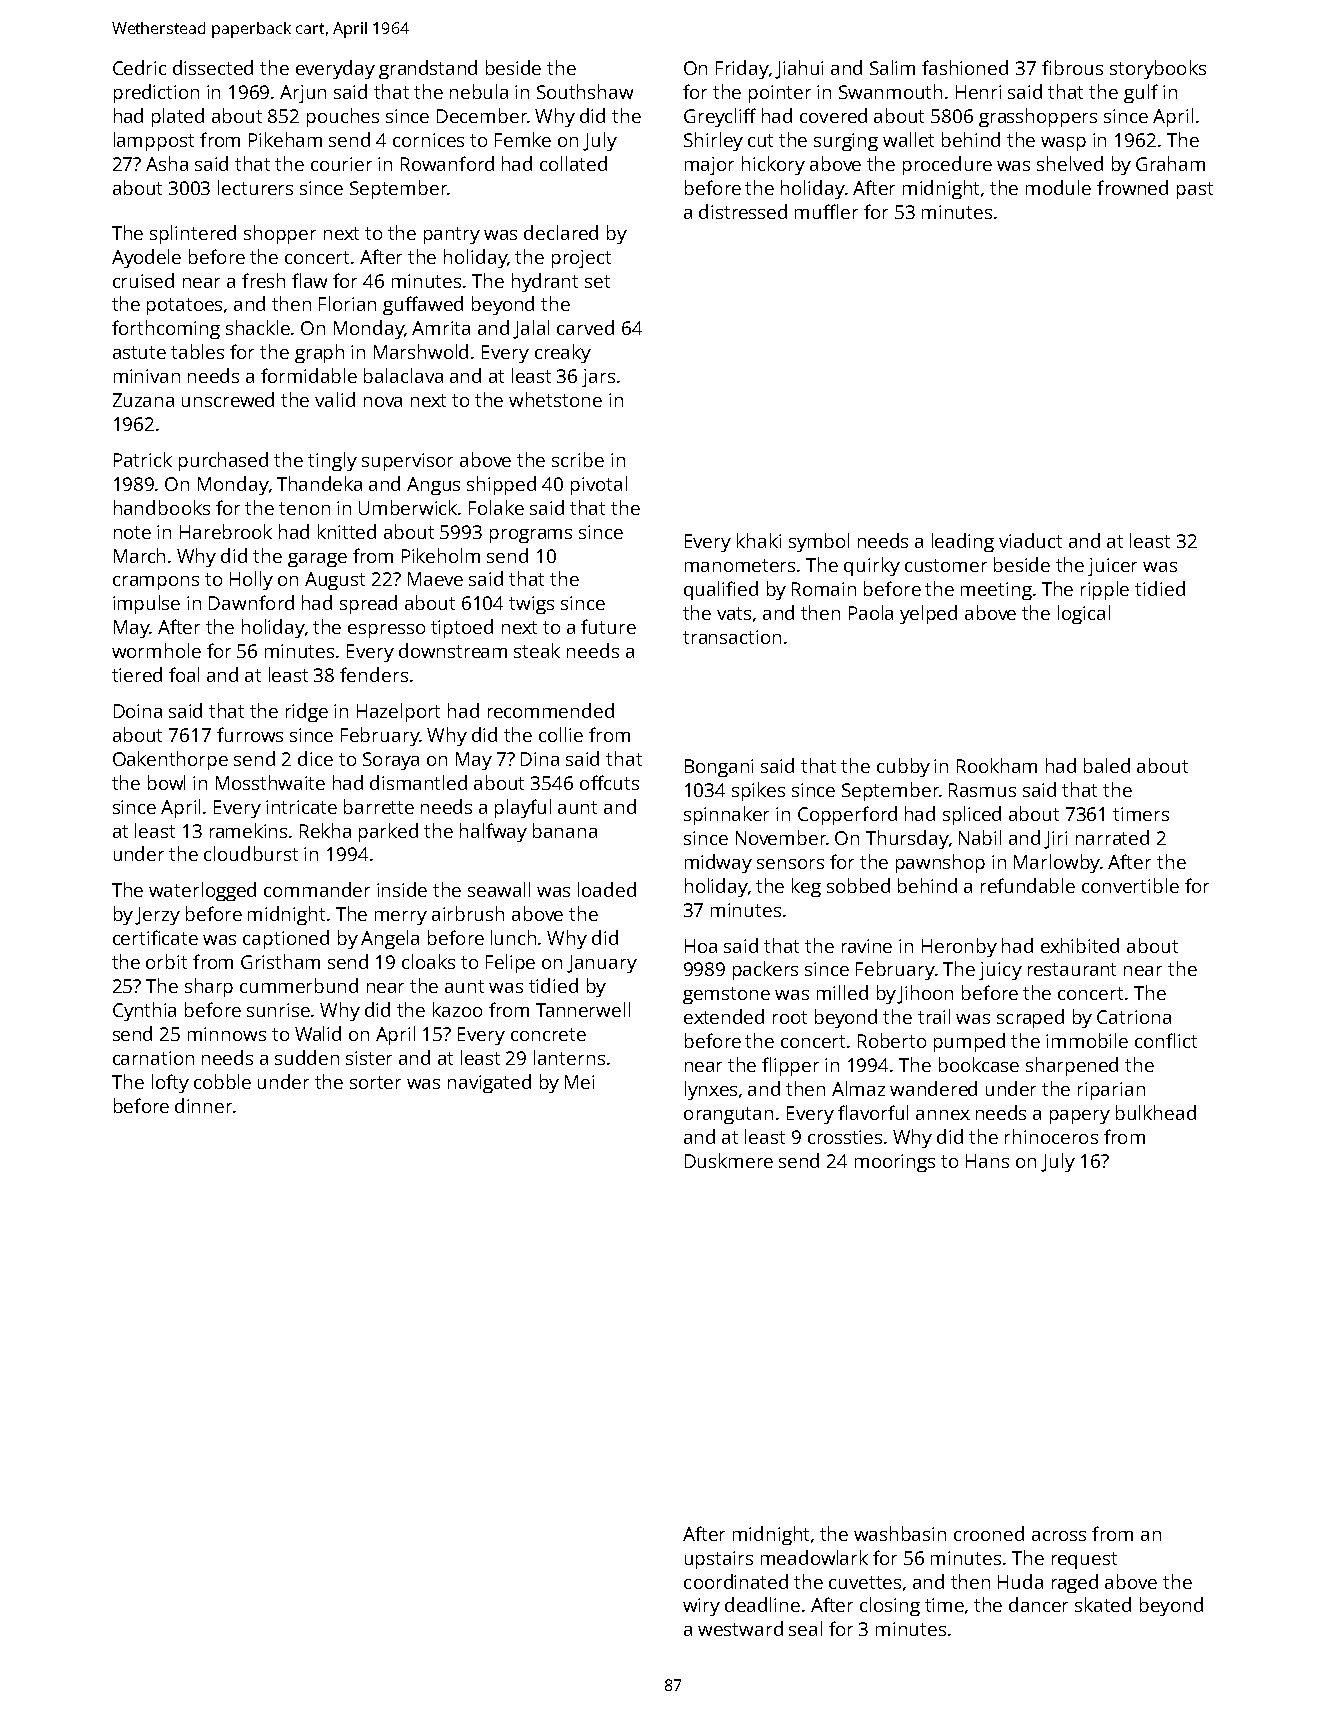 This screenshot has height=1718, width=1327. What do you see at coordinates (729, 1160) in the screenshot?
I see `Duskmere` at bounding box center [729, 1160].
